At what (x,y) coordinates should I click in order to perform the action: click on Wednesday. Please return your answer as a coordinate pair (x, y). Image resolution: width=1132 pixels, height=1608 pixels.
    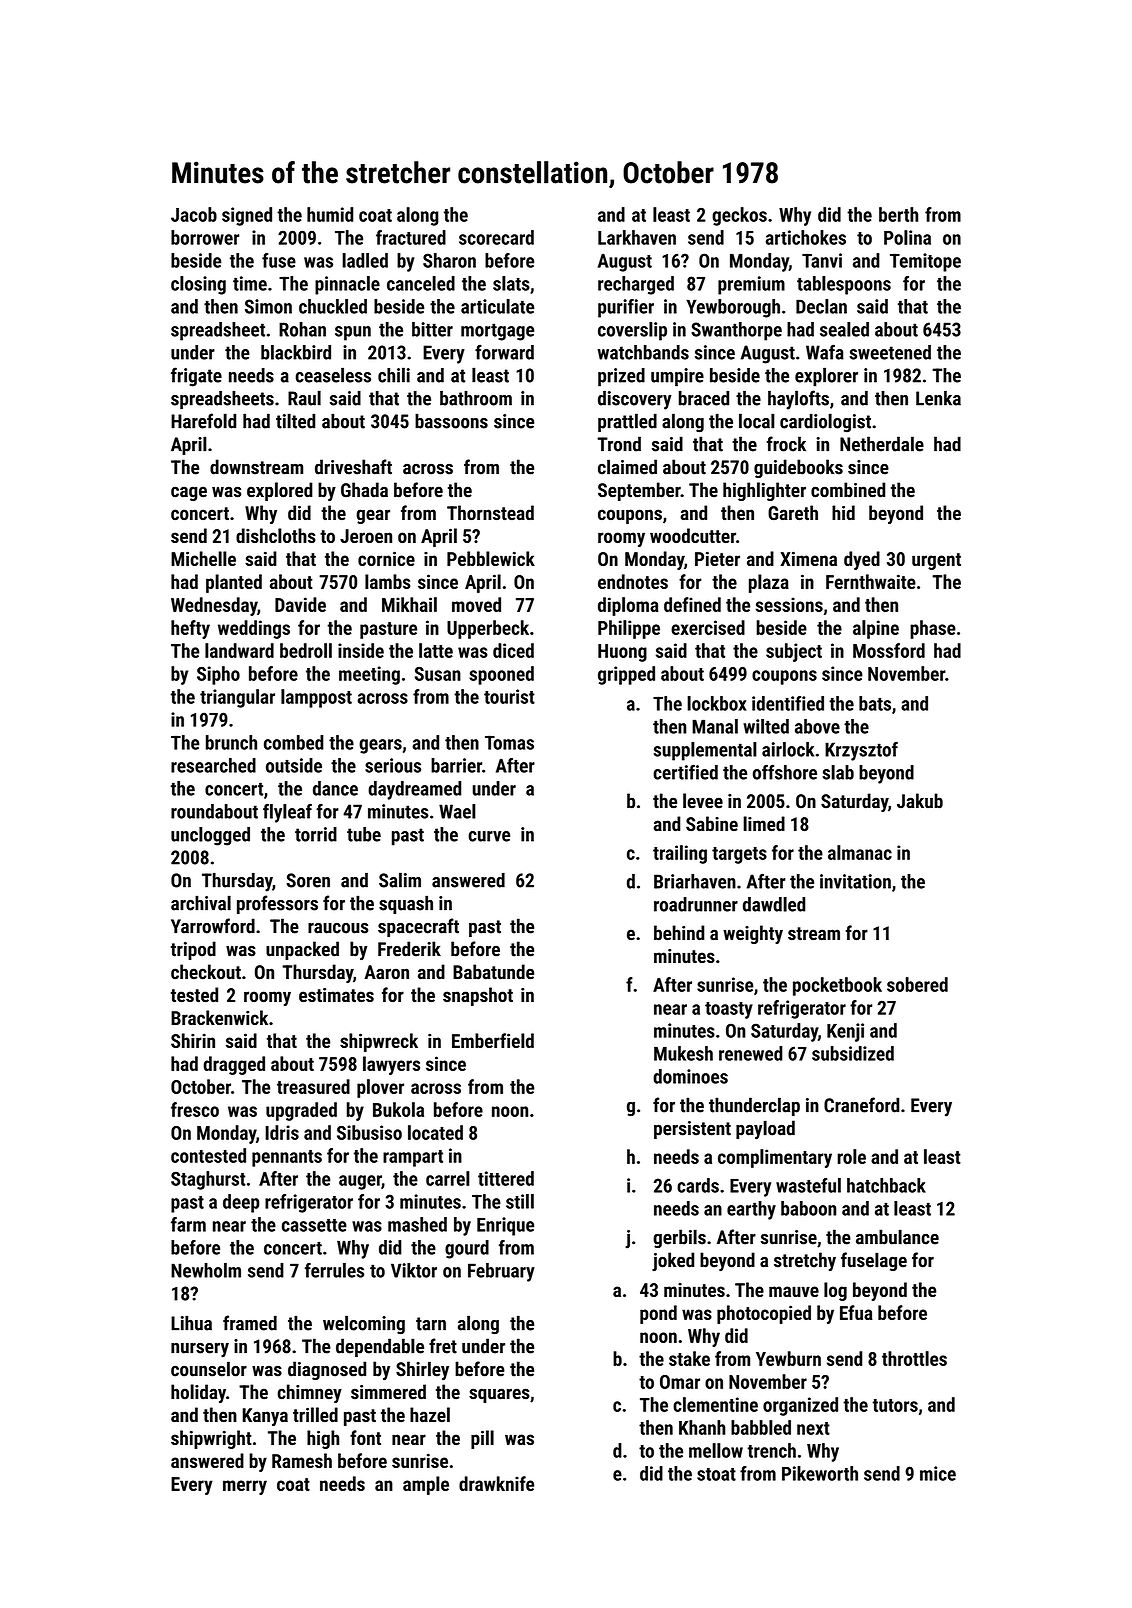
    Looking at the image, I should click on (214, 606).
